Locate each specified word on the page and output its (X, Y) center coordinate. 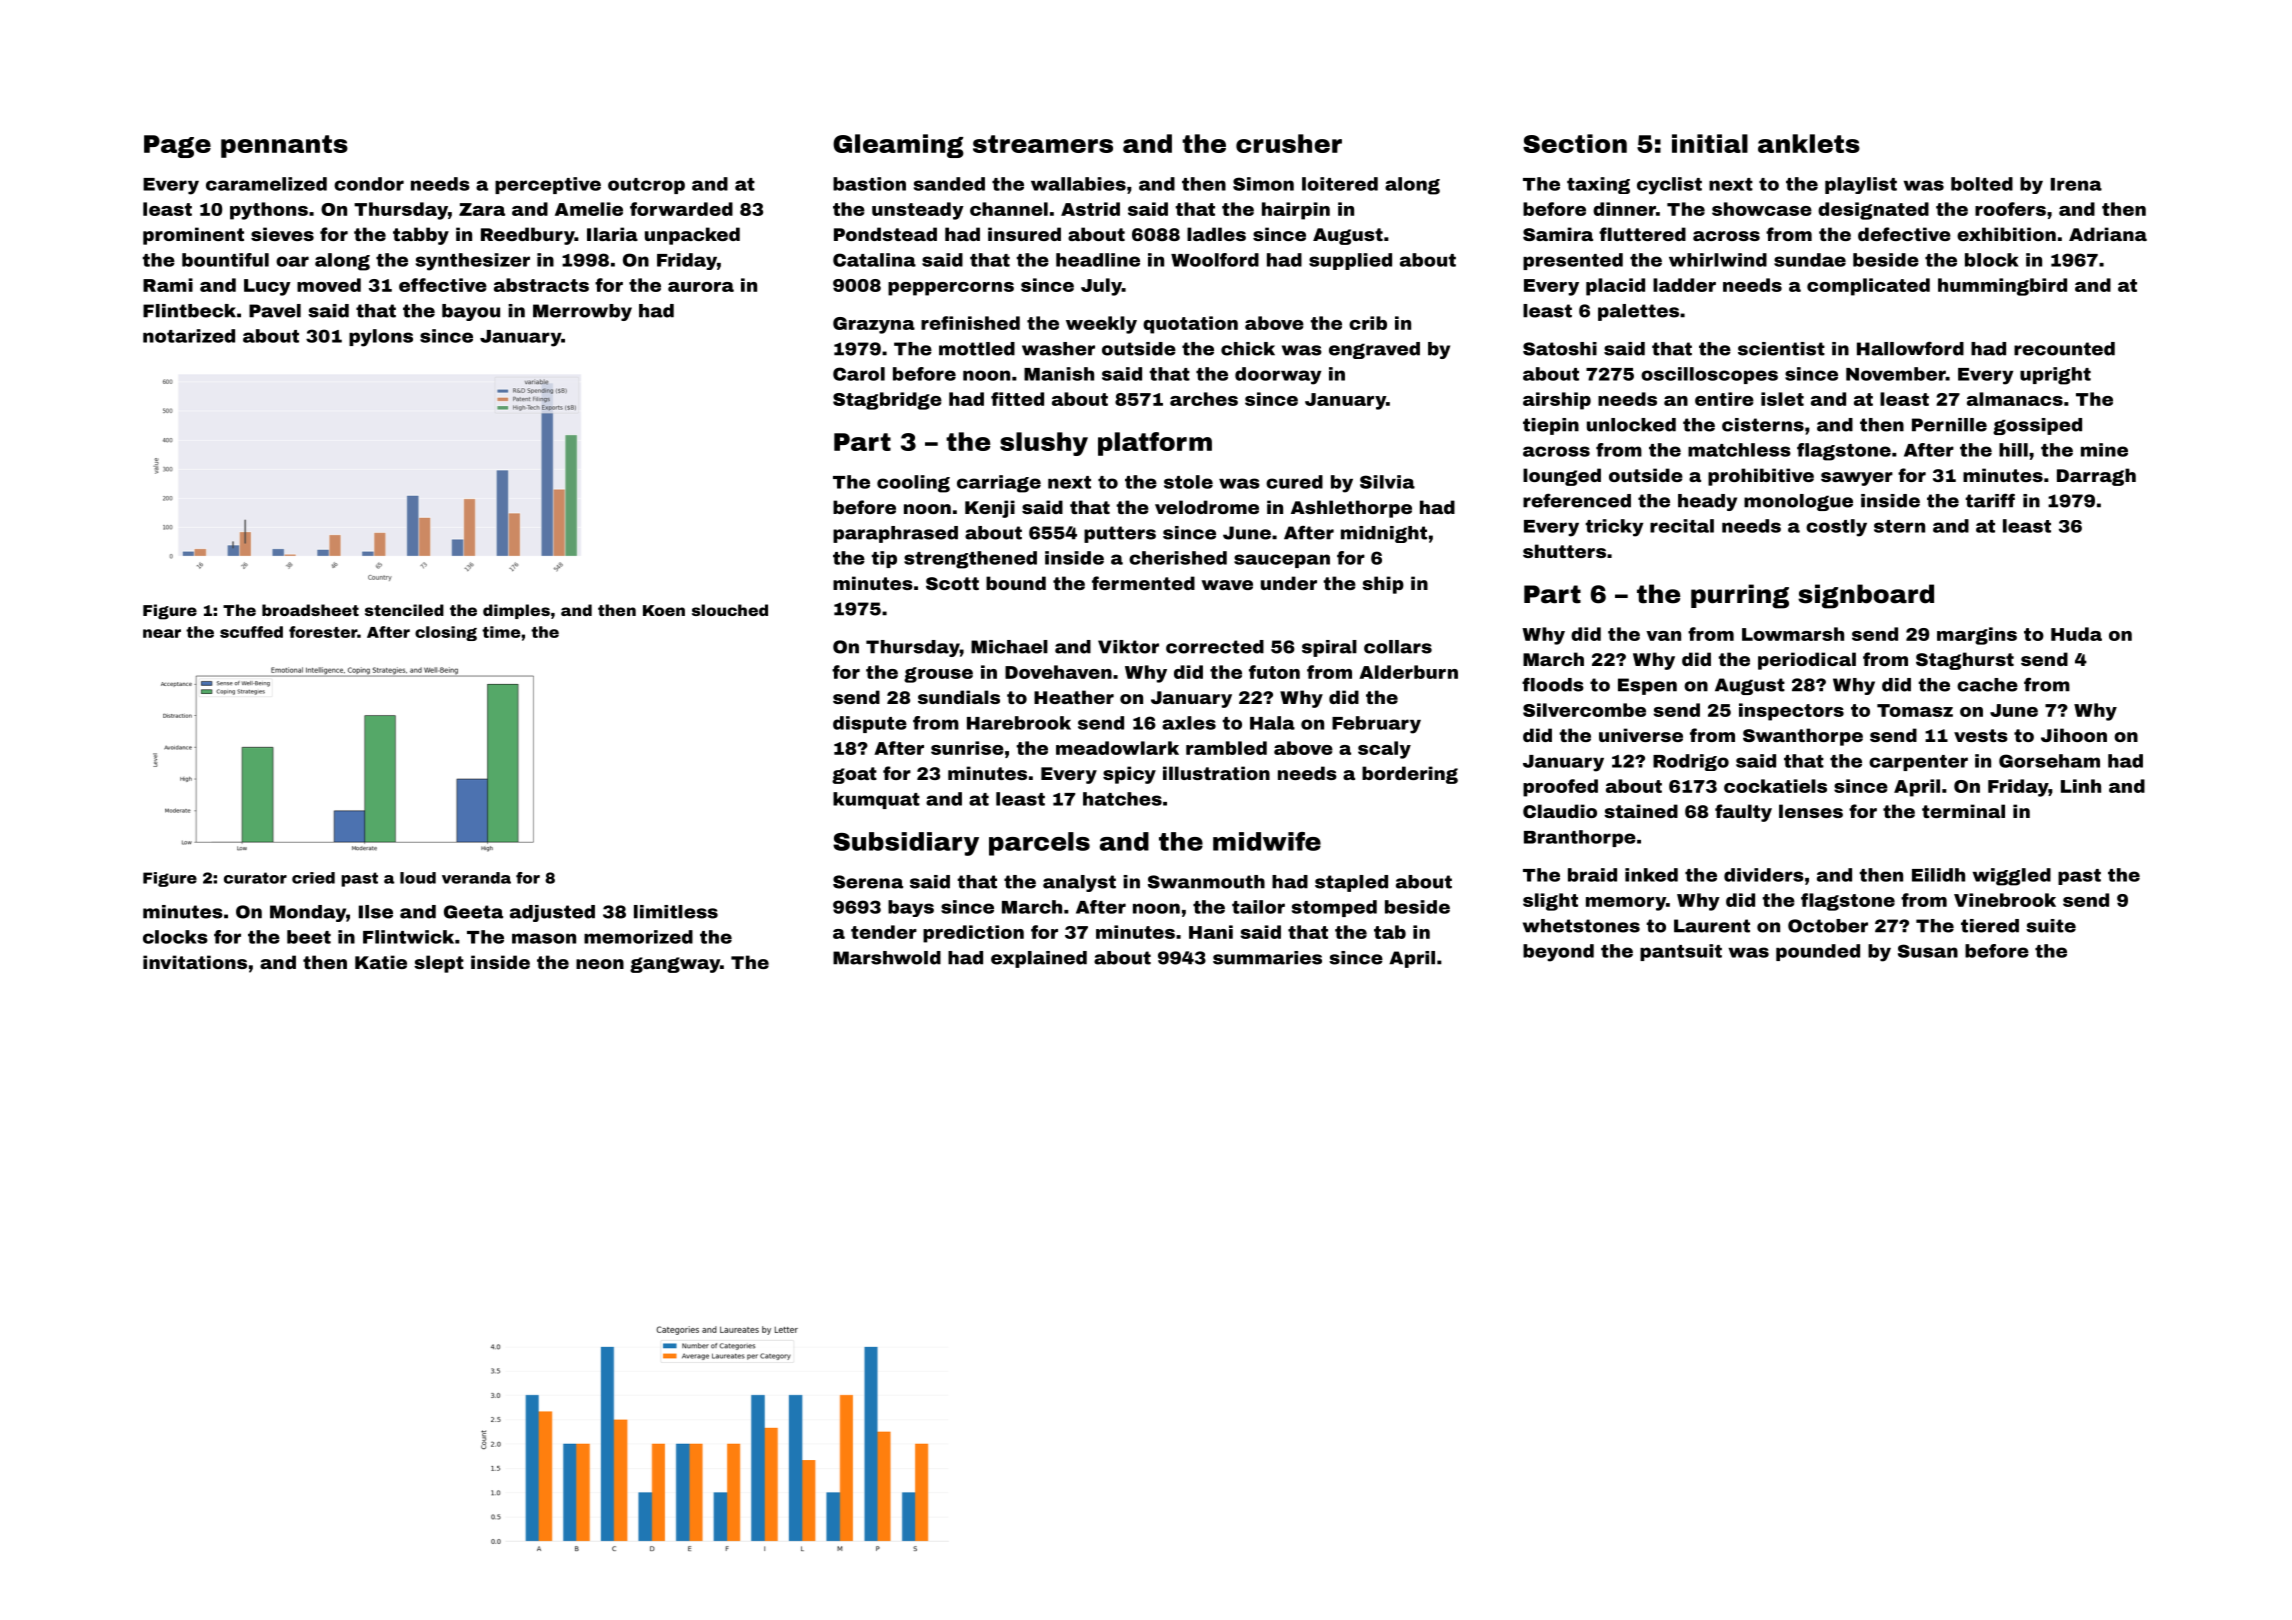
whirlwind (1718, 260)
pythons (269, 211)
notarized (189, 336)
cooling (913, 484)
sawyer (1857, 479)
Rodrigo (1691, 762)
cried (313, 878)
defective (1904, 234)
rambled (1226, 748)
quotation (1190, 325)
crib (1368, 323)
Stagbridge (887, 401)
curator (255, 878)
